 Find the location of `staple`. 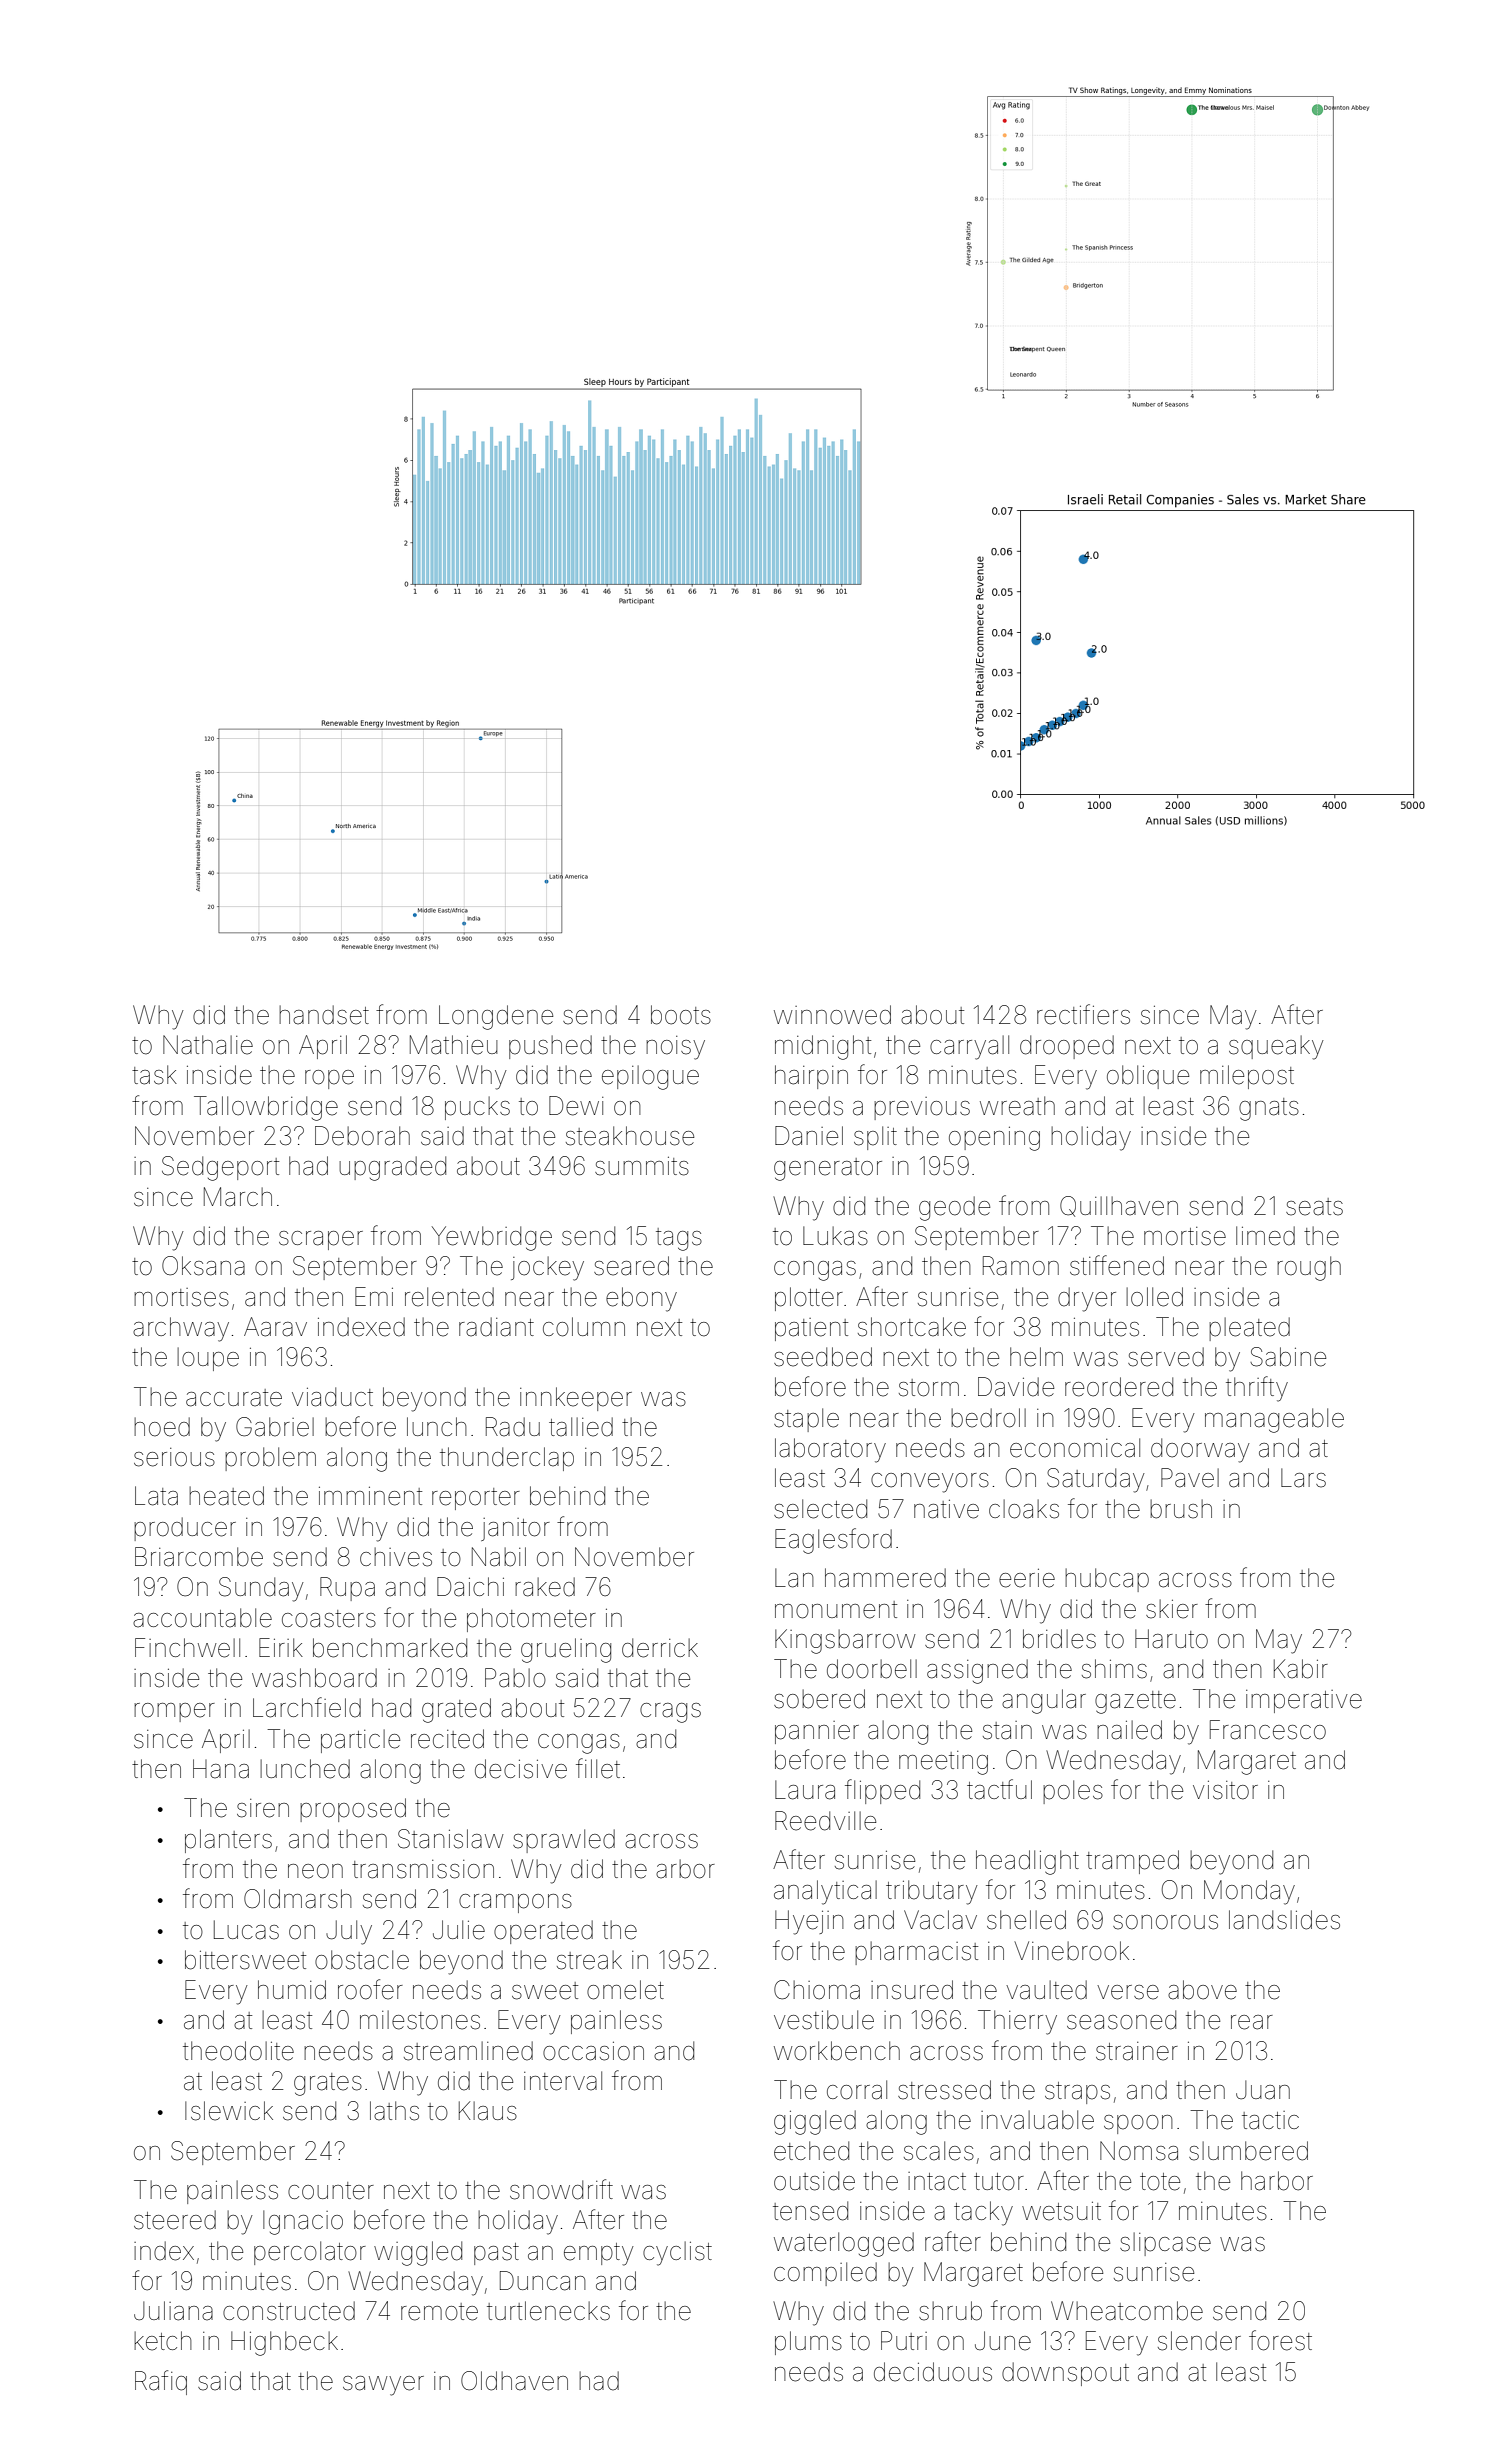

staple is located at coordinates (806, 1420).
